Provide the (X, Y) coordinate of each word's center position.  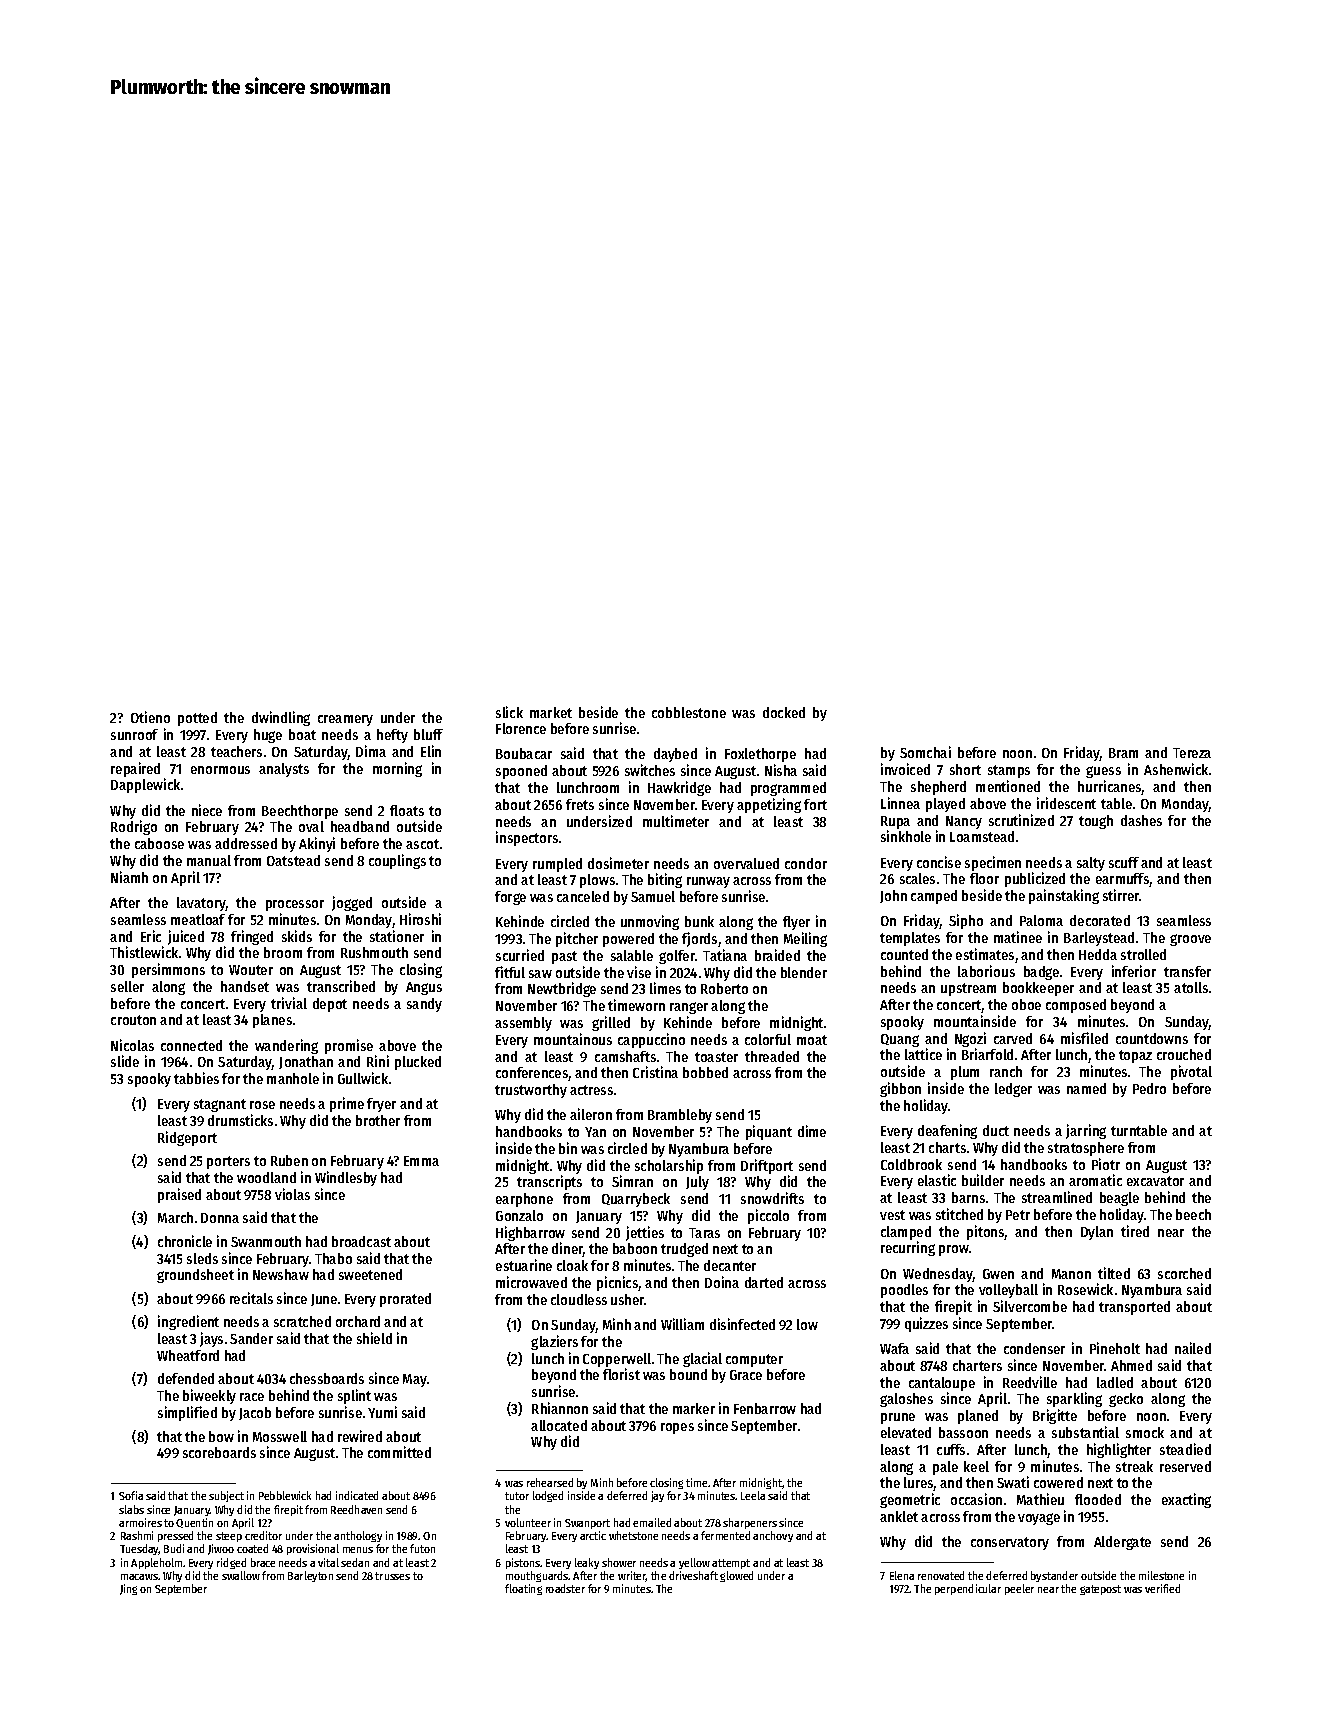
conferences (532, 1072)
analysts (284, 770)
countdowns (1152, 1038)
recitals (251, 1298)
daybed (675, 755)
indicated (357, 1495)
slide (125, 1061)
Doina (722, 1282)
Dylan (1097, 1233)
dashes (1141, 820)
